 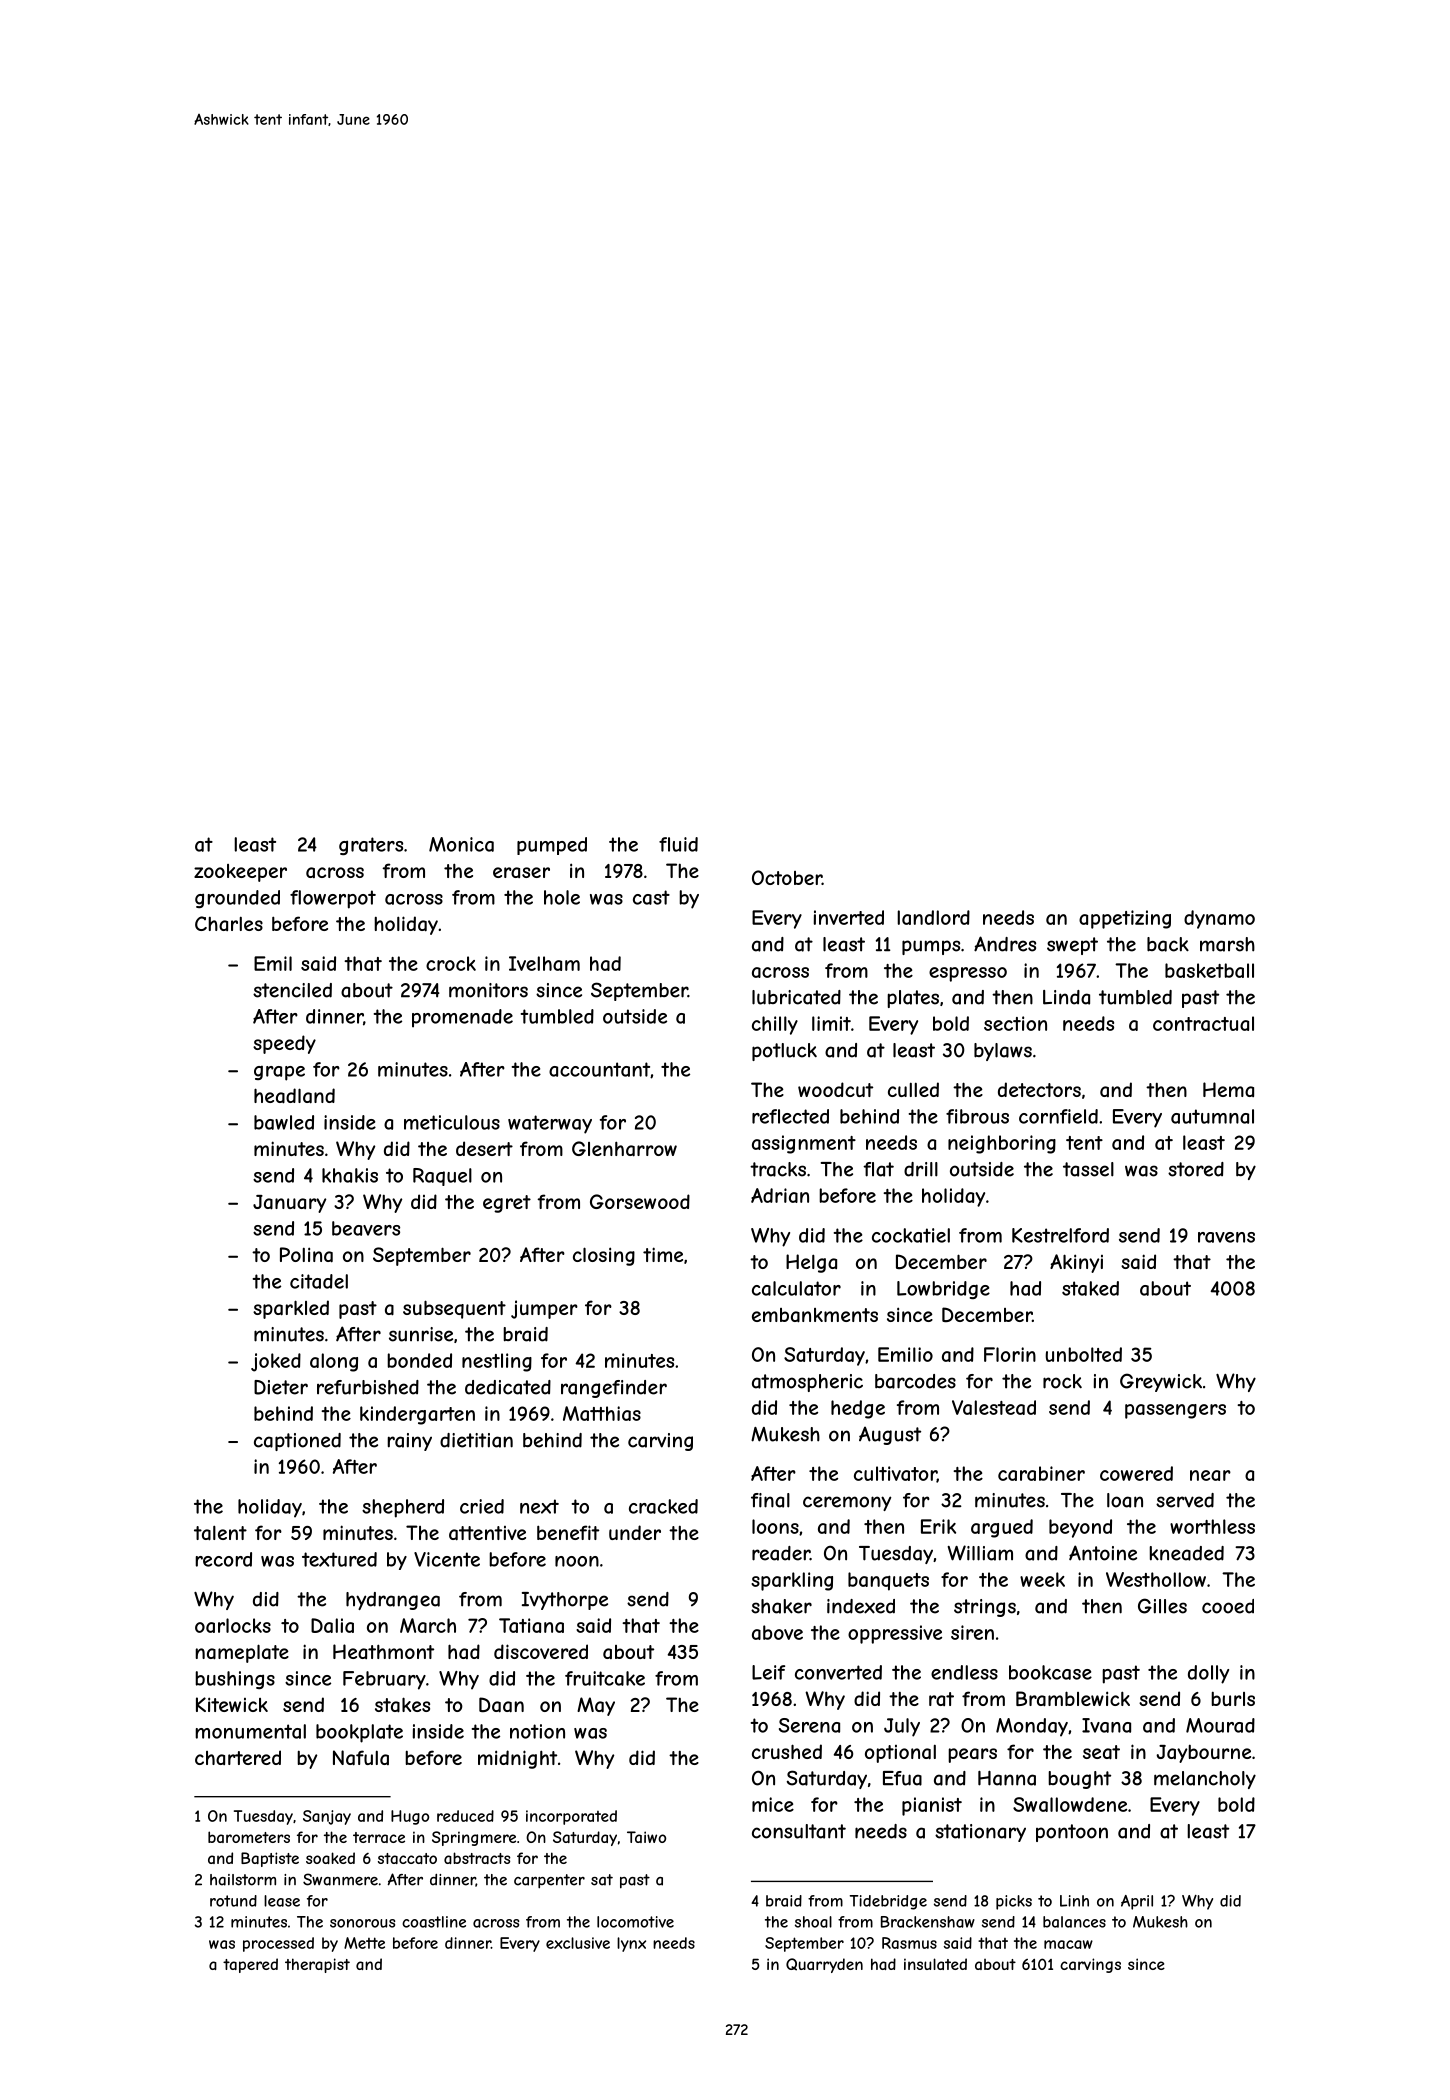 What do you see at coordinates (476, 1440) in the screenshot?
I see `dietitian` at bounding box center [476, 1440].
